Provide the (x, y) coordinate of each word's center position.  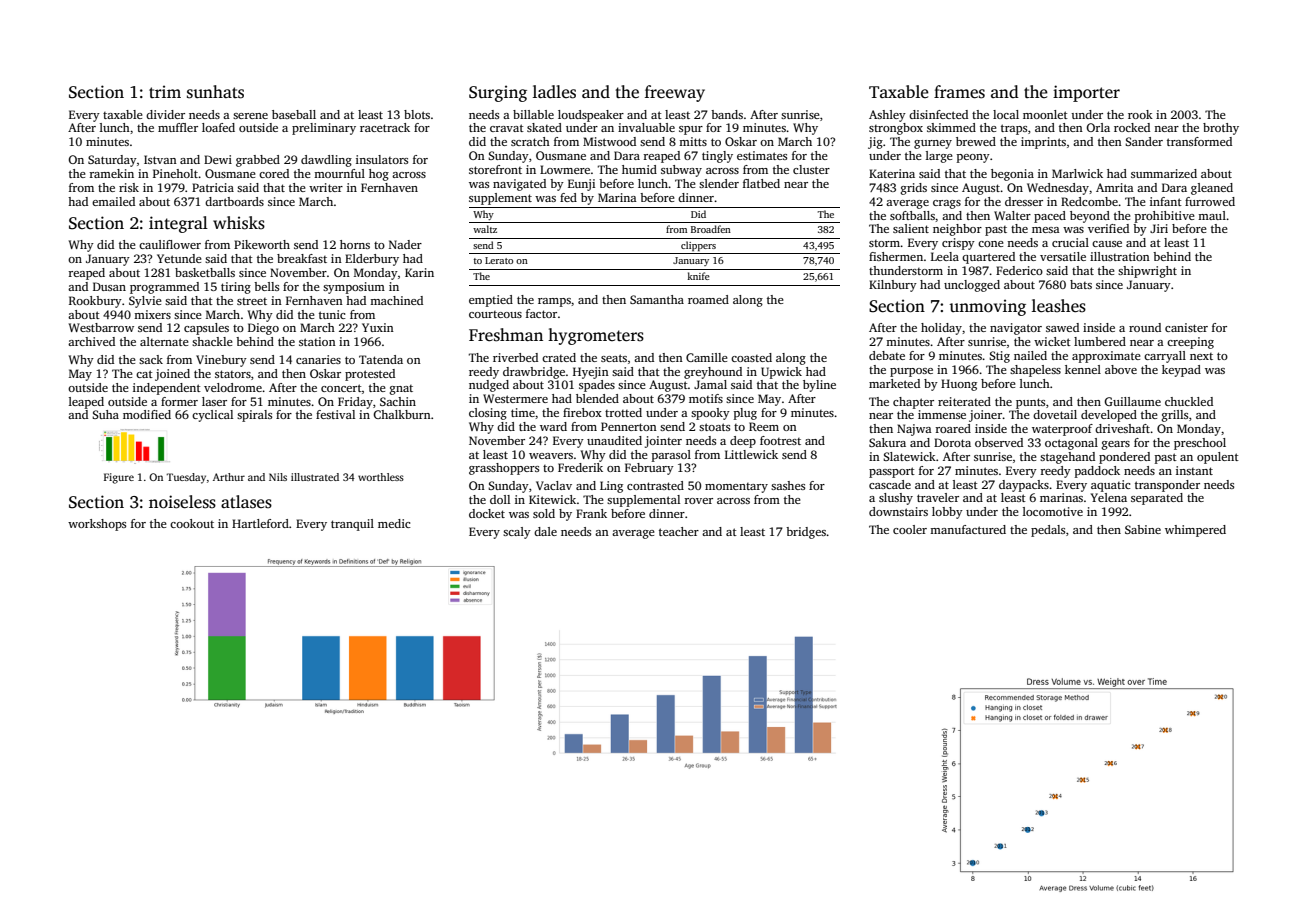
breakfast (302, 258)
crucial (1070, 242)
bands (727, 114)
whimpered (1195, 531)
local (1006, 114)
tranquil (352, 525)
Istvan (160, 159)
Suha (105, 414)
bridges (806, 533)
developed (1109, 416)
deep (743, 442)
